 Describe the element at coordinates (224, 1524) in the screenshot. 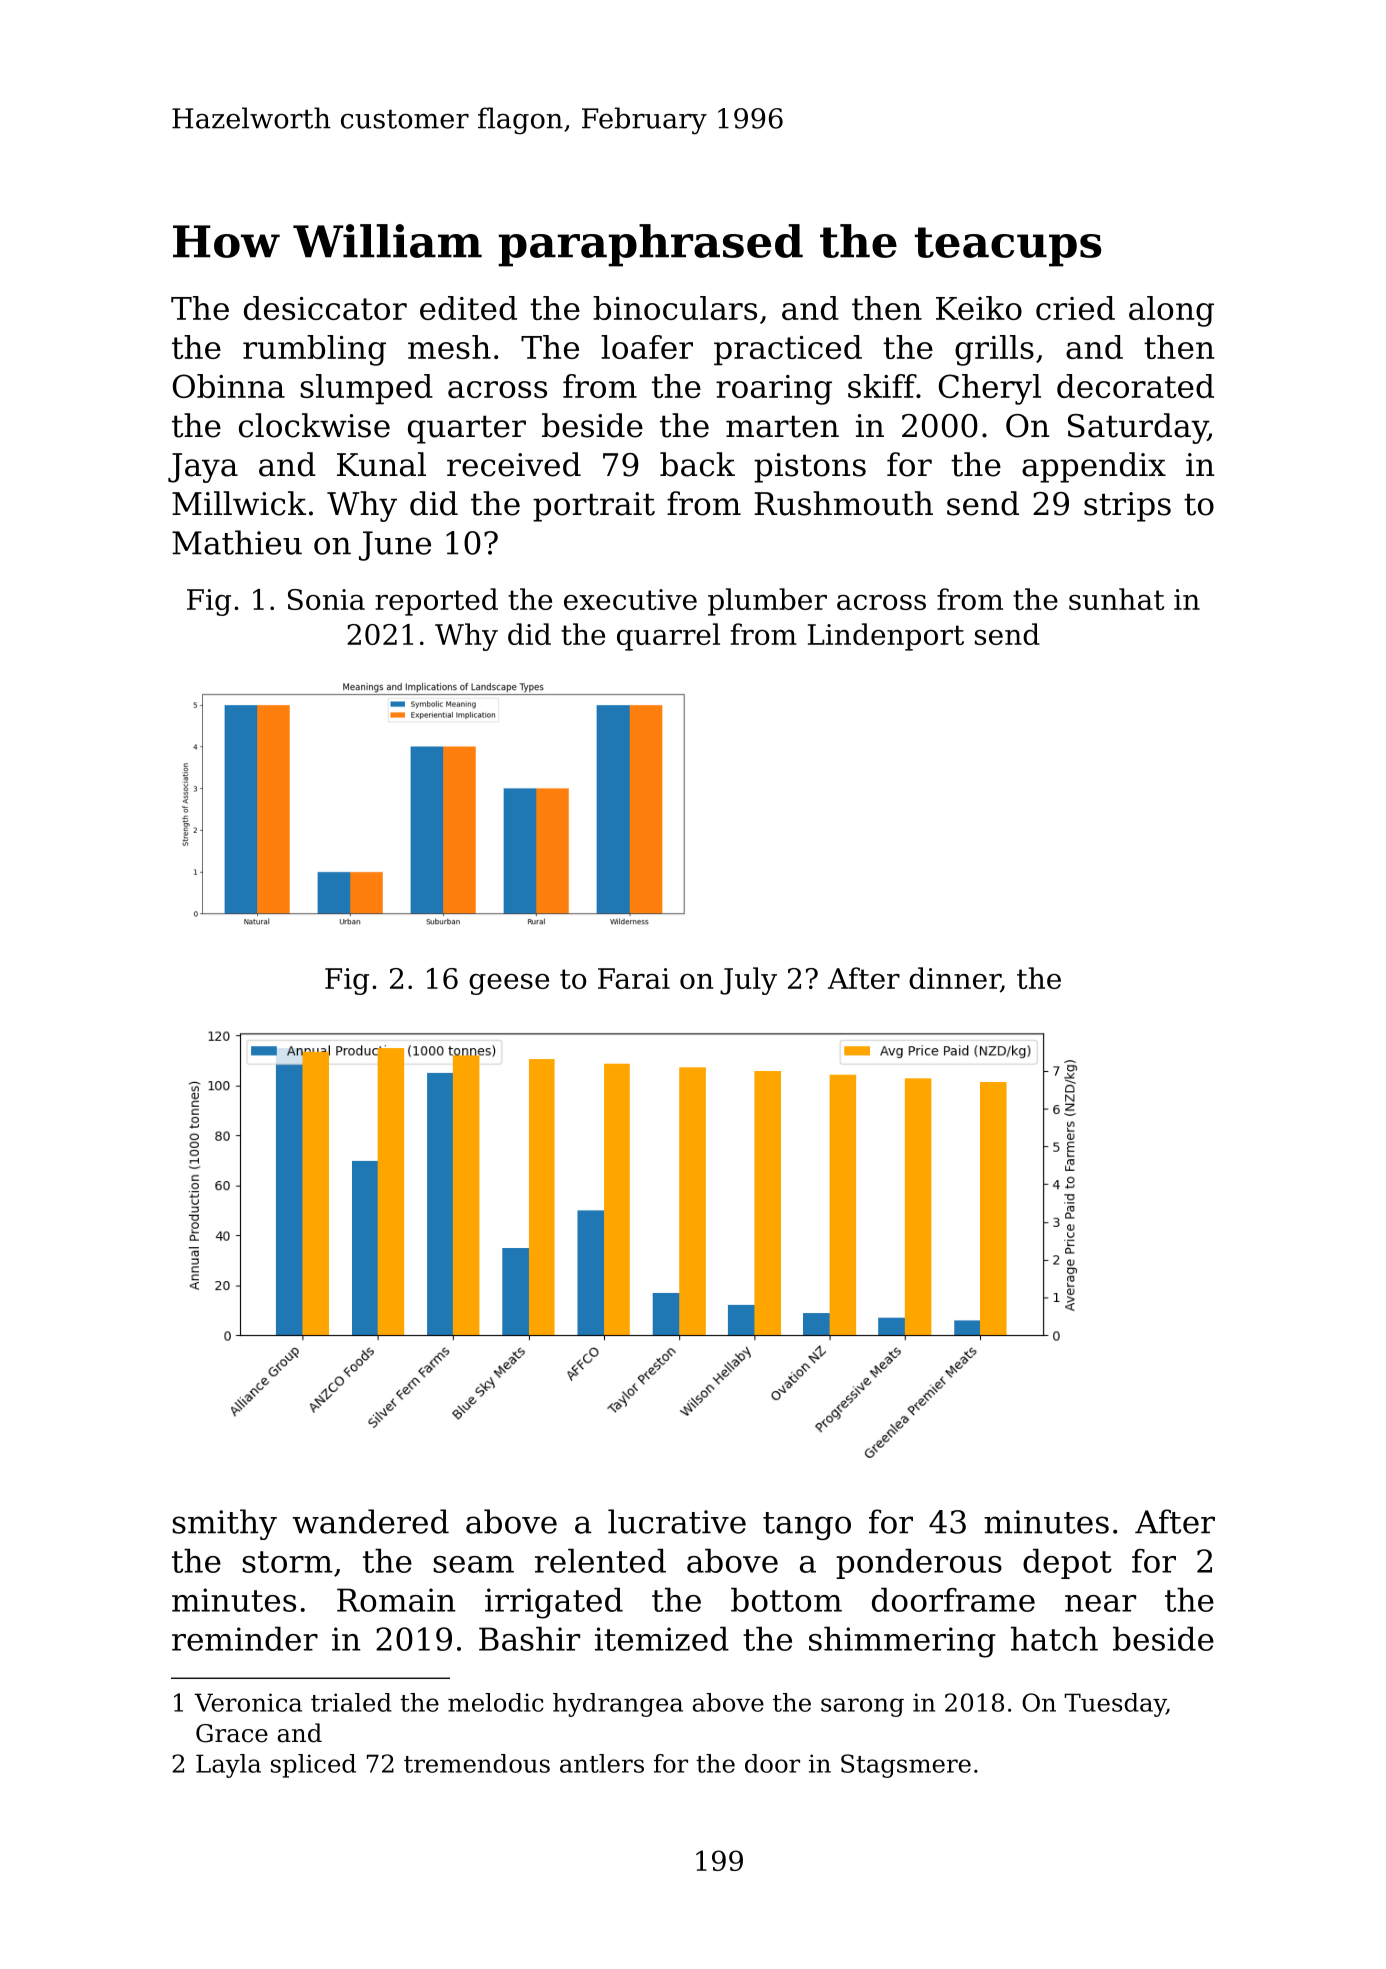

I see `smithy` at that location.
